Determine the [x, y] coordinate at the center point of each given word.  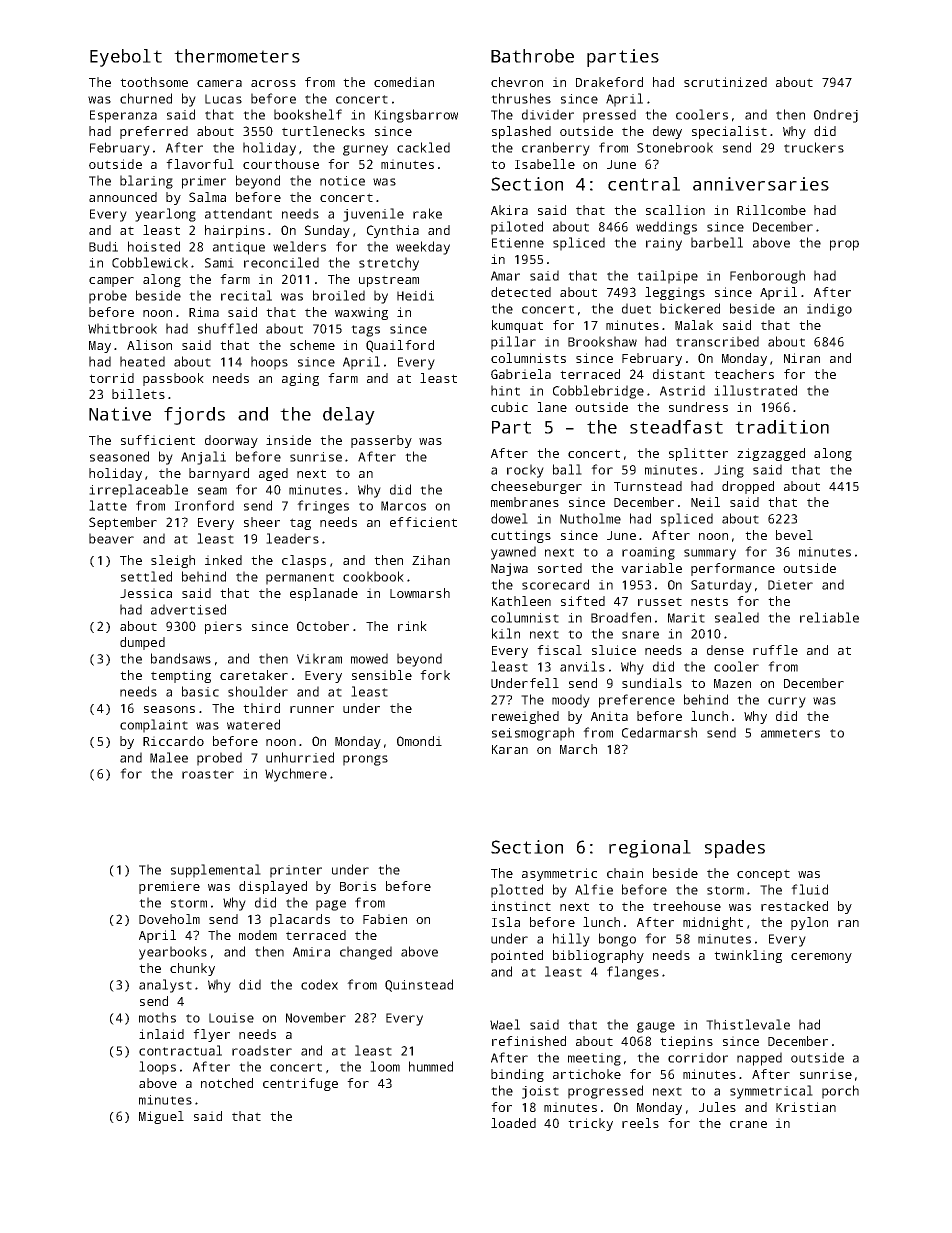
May [100, 347]
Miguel [161, 1117]
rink [412, 626]
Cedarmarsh [659, 732]
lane [552, 407]
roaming [648, 553]
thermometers [237, 56]
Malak [694, 325]
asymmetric [559, 874]
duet [636, 308]
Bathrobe [532, 56]
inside [288, 440]
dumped [142, 643]
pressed [609, 116]
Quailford [400, 346]
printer [296, 871]
